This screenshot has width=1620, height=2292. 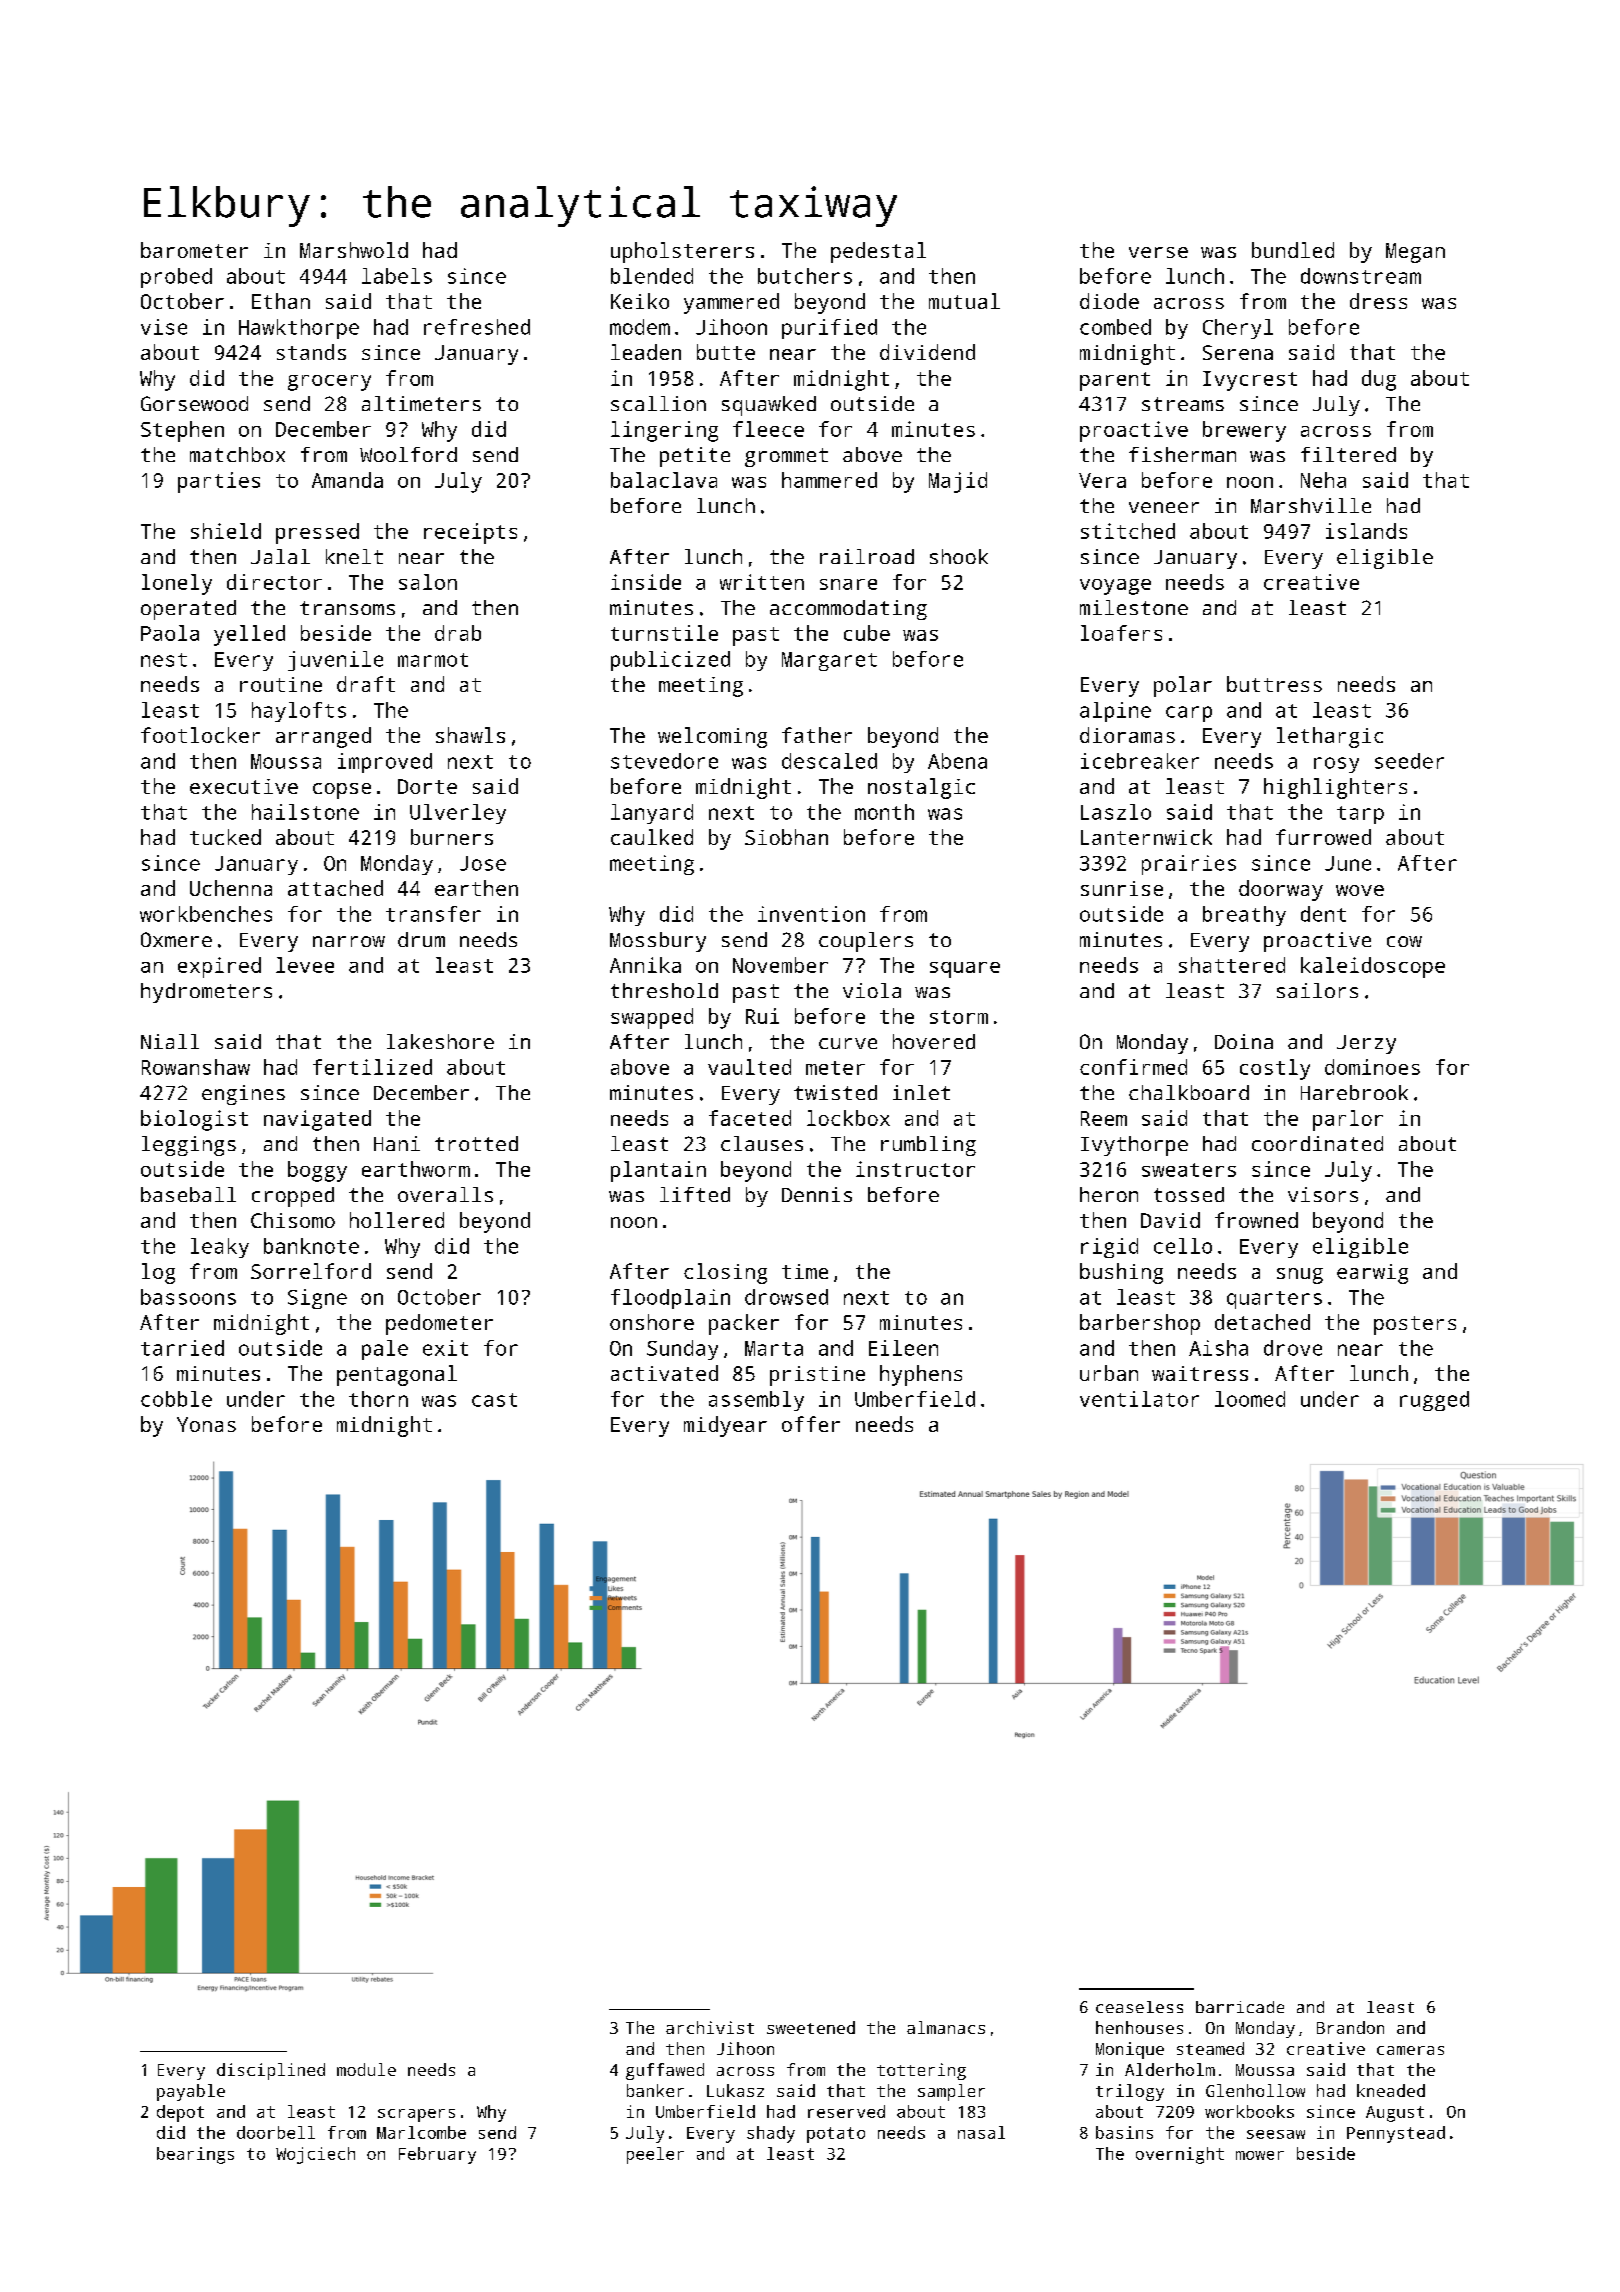 What do you see at coordinates (408, 454) in the screenshot?
I see `Woolford` at bounding box center [408, 454].
